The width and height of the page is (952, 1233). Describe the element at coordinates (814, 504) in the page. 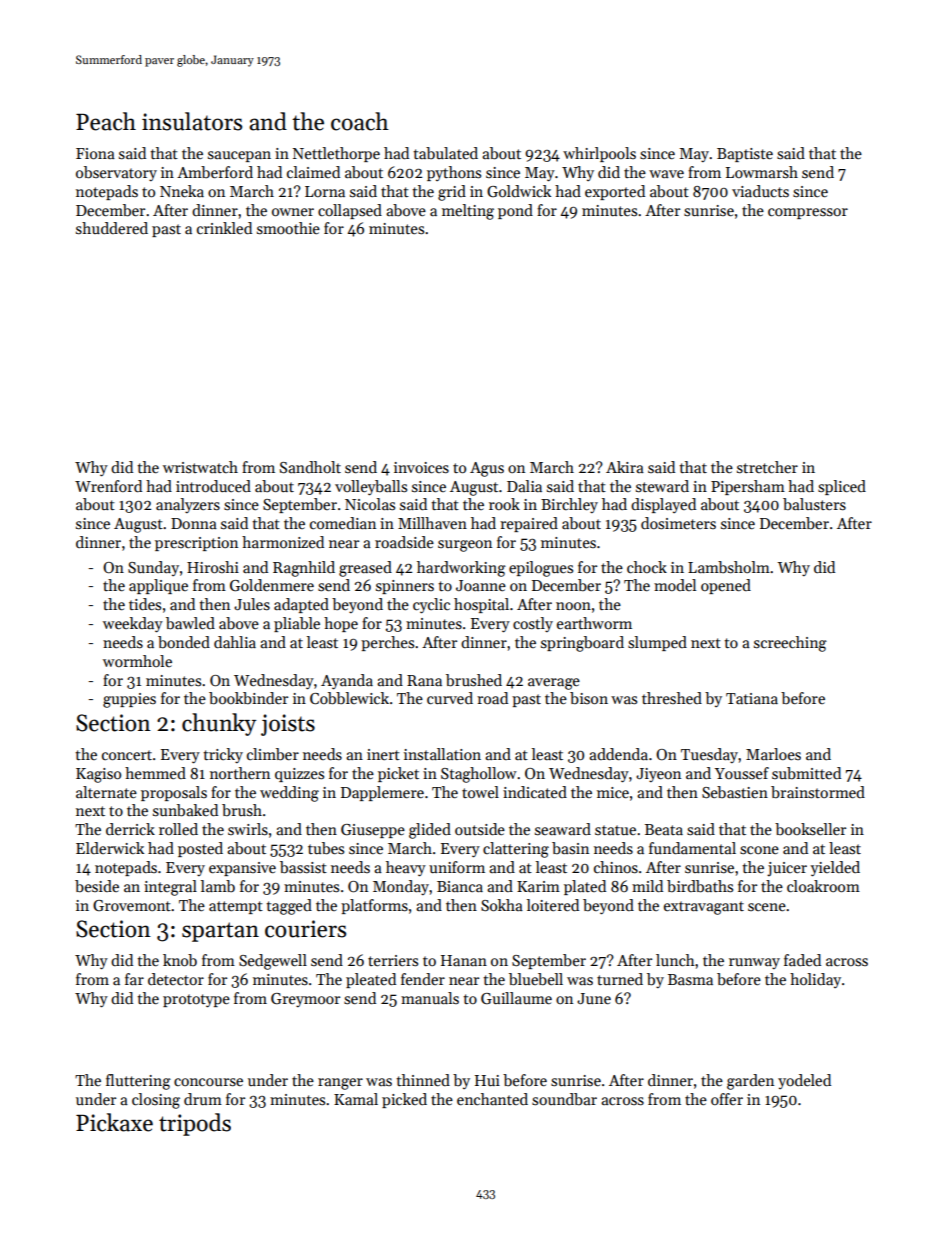

I see `balusters` at that location.
